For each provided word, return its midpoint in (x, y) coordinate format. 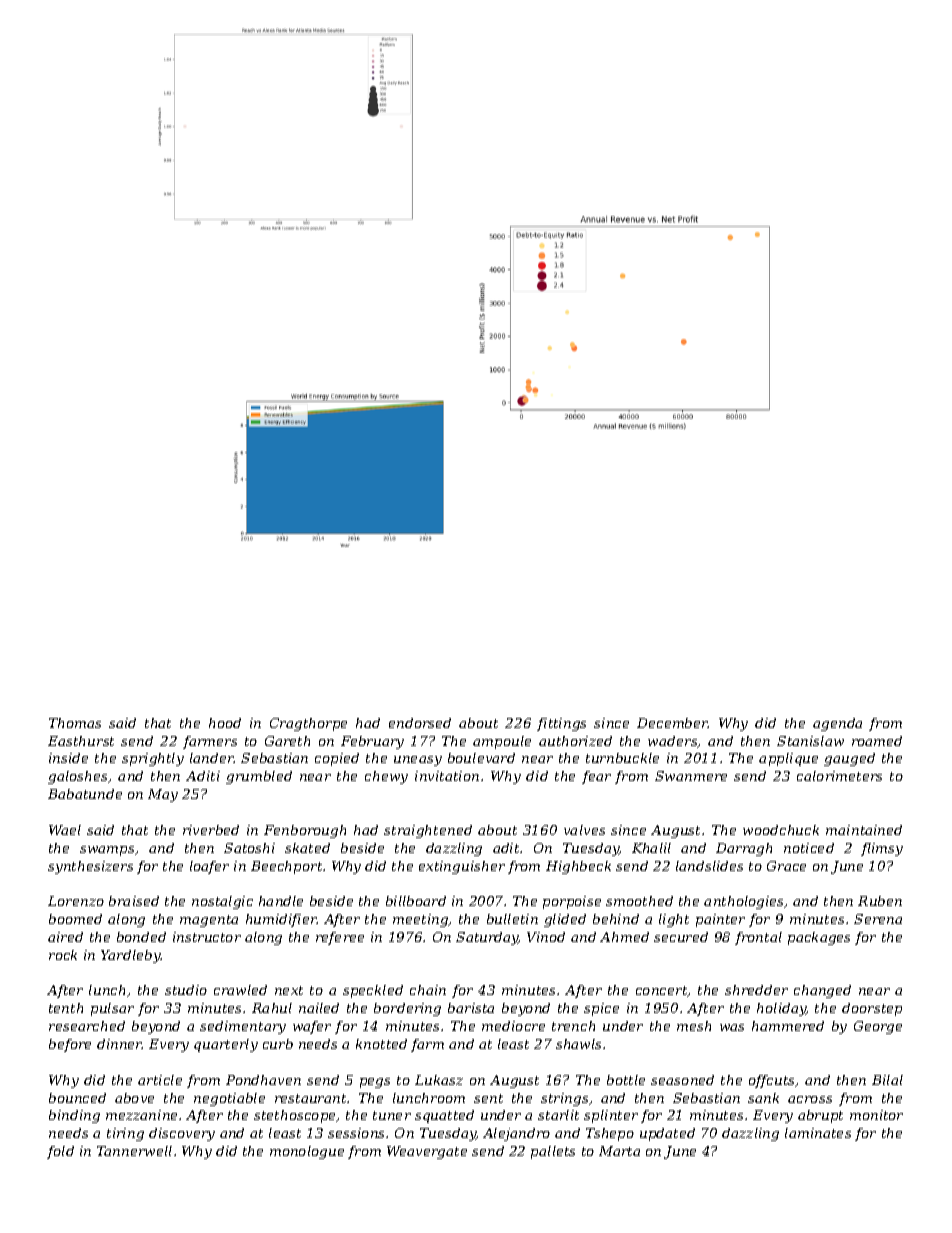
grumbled (259, 777)
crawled (240, 990)
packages (819, 938)
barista (471, 1008)
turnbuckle (622, 758)
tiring (125, 1134)
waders (673, 742)
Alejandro (516, 1134)
